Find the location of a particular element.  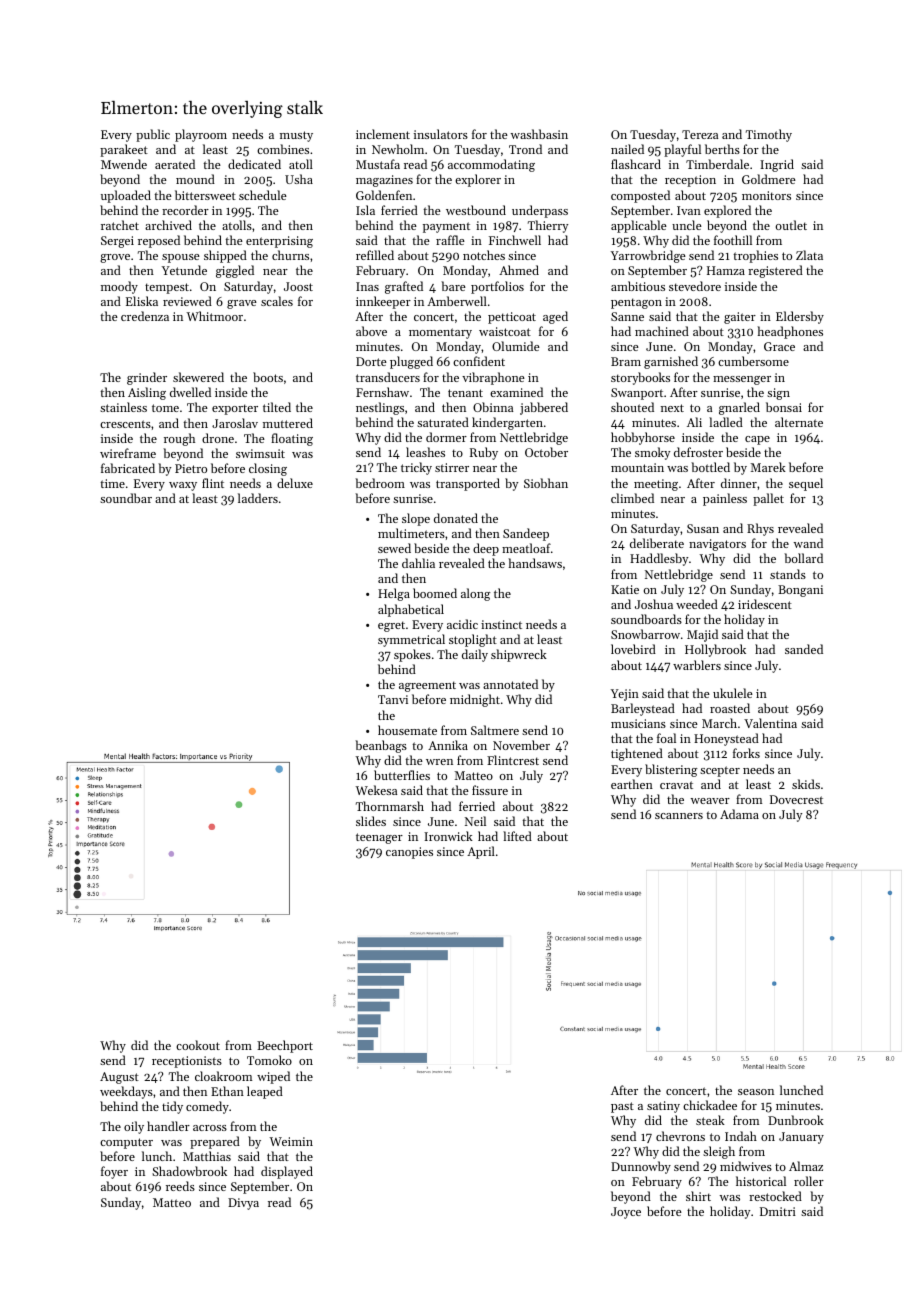

insulators is located at coordinates (441, 134).
